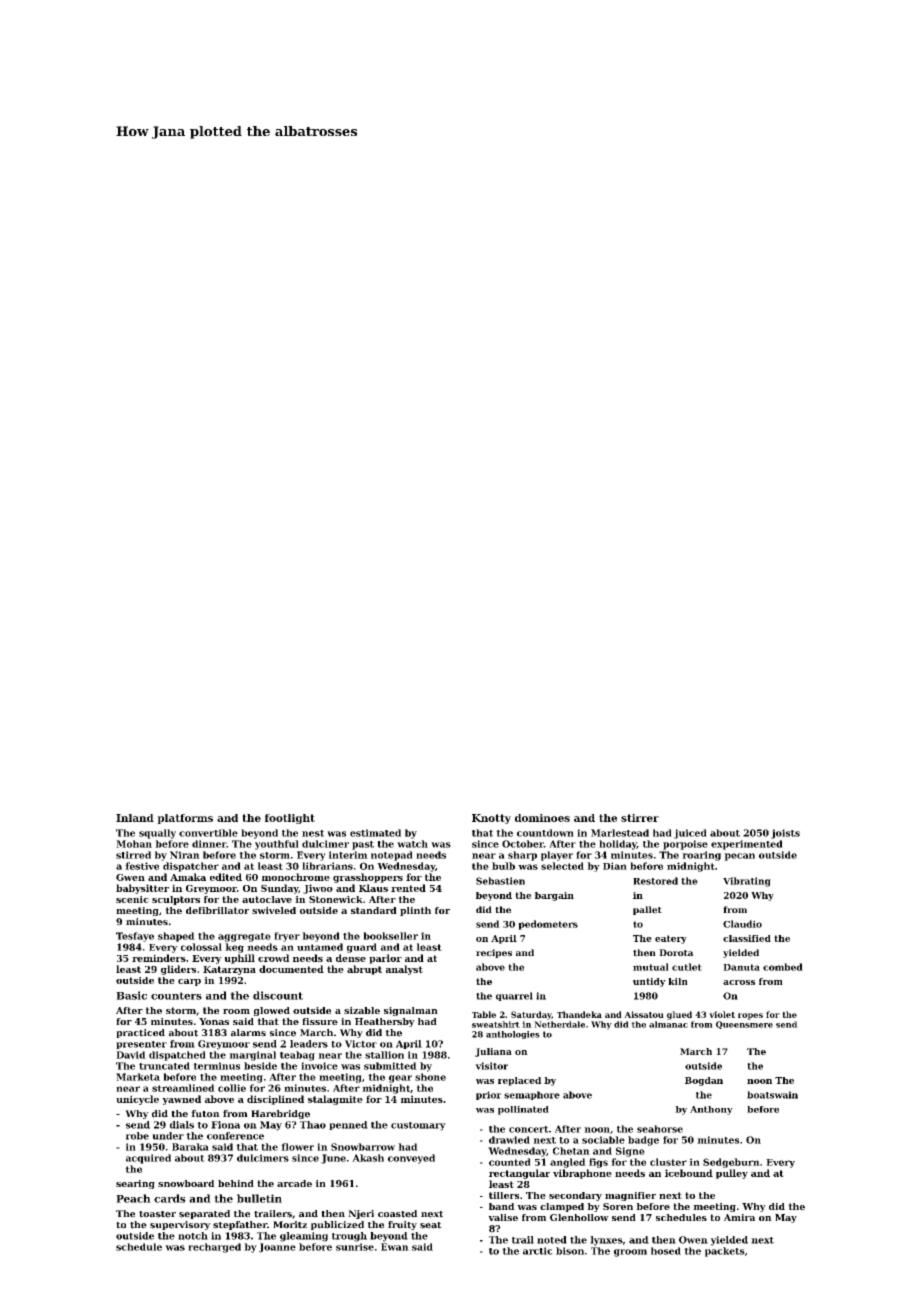 This screenshot has height=1308, width=924. What do you see at coordinates (494, 953) in the screenshot?
I see `recipes` at bounding box center [494, 953].
